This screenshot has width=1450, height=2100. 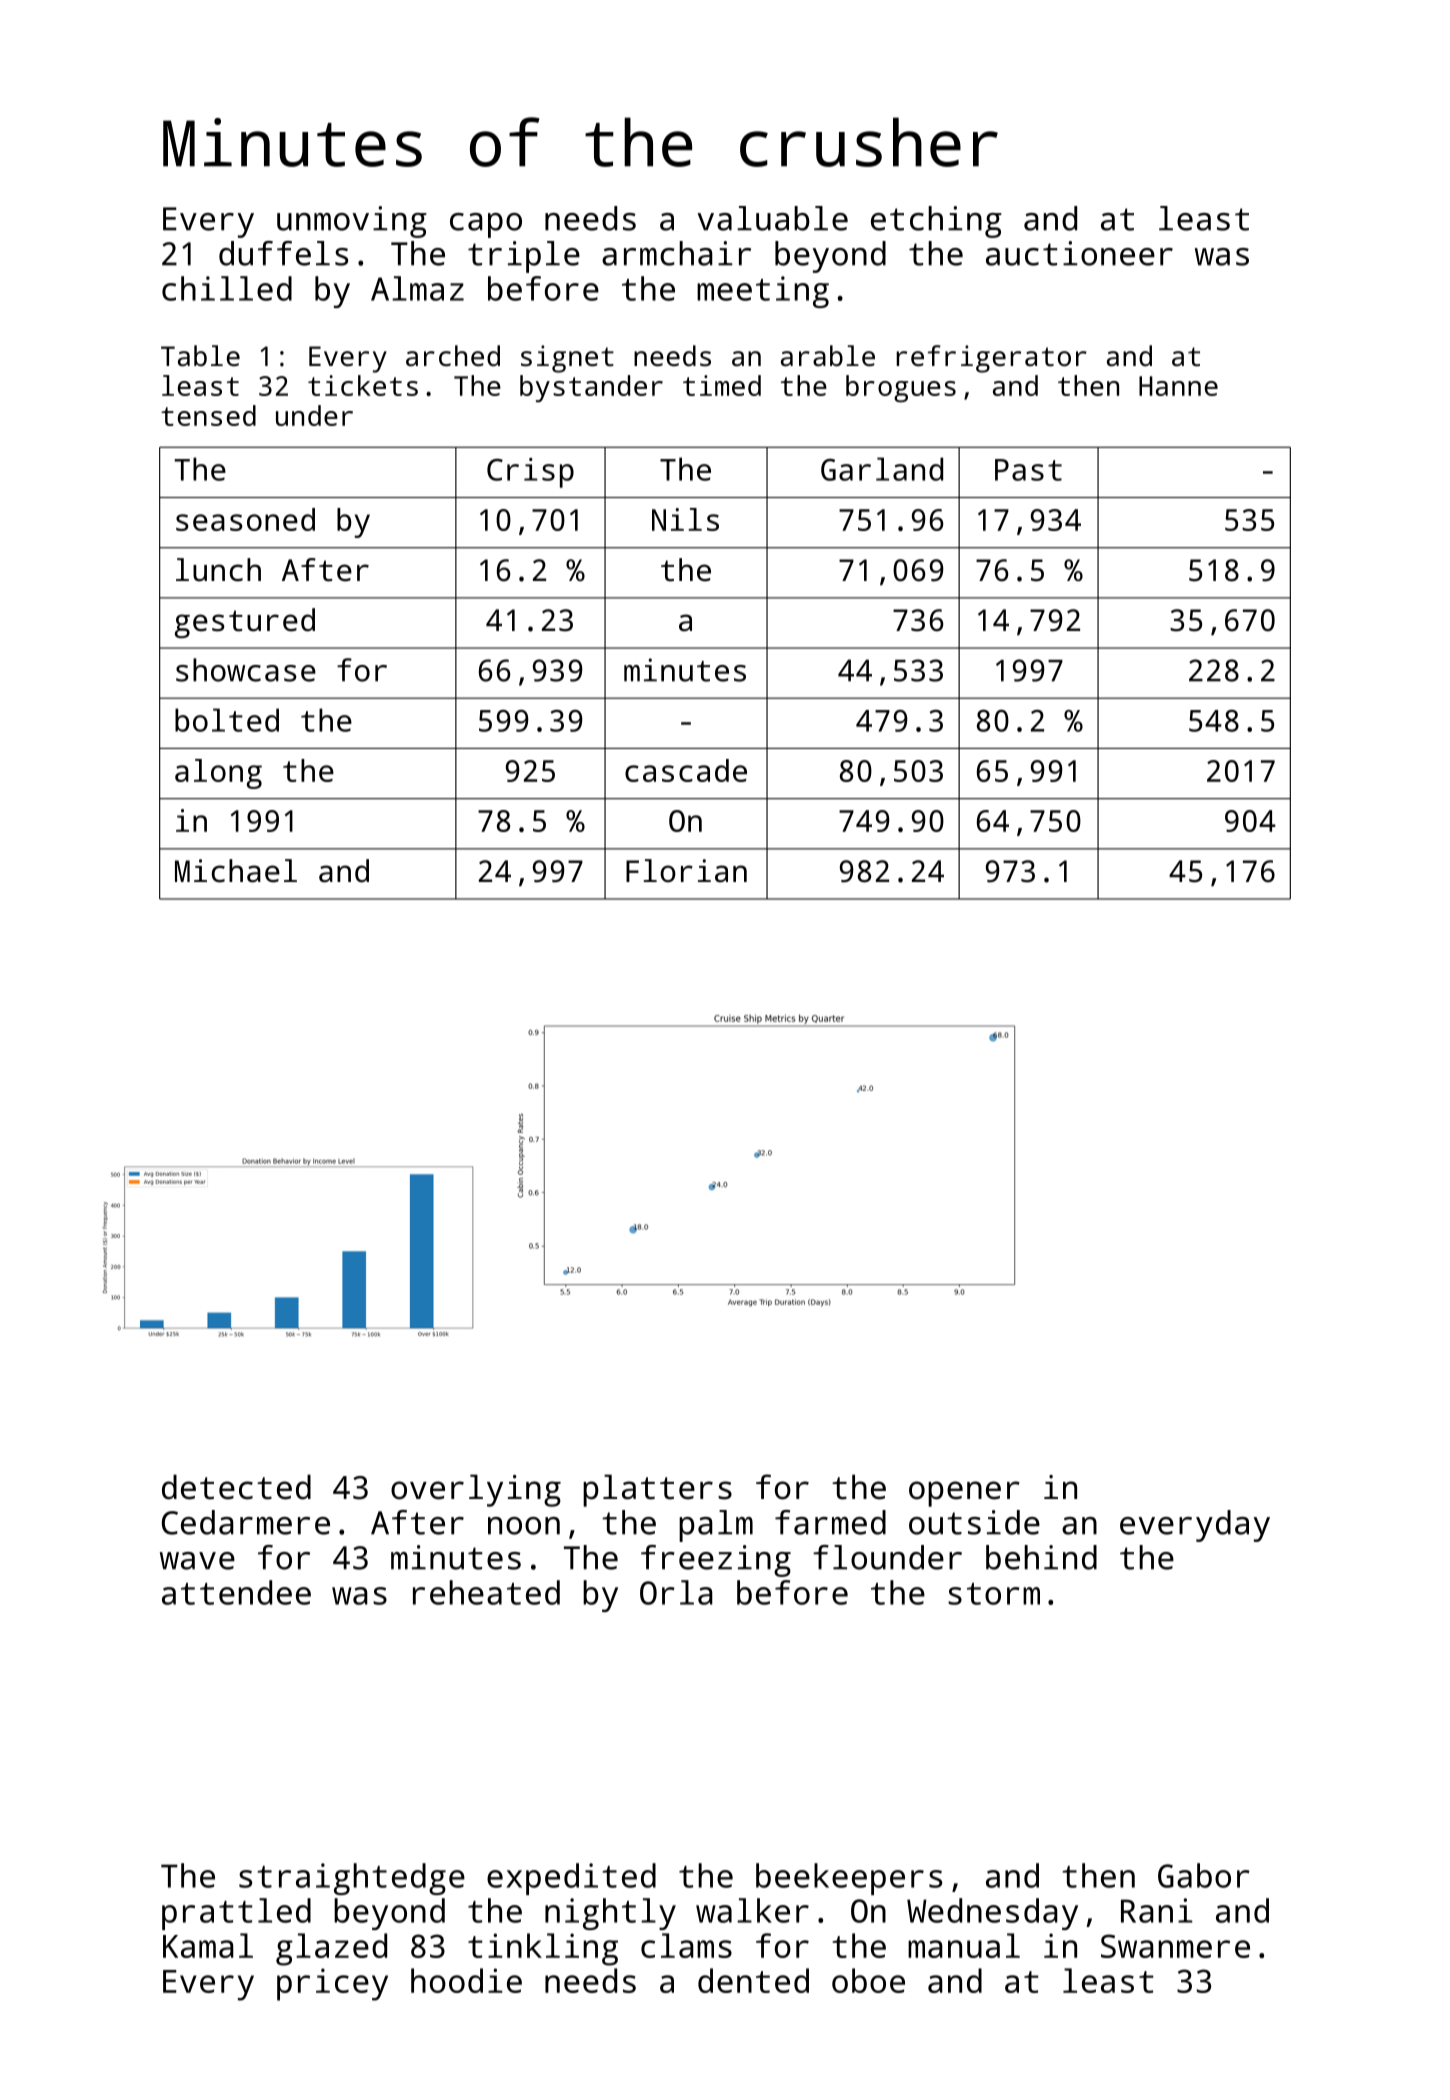 What do you see at coordinates (236, 871) in the screenshot?
I see `Michael` at bounding box center [236, 871].
